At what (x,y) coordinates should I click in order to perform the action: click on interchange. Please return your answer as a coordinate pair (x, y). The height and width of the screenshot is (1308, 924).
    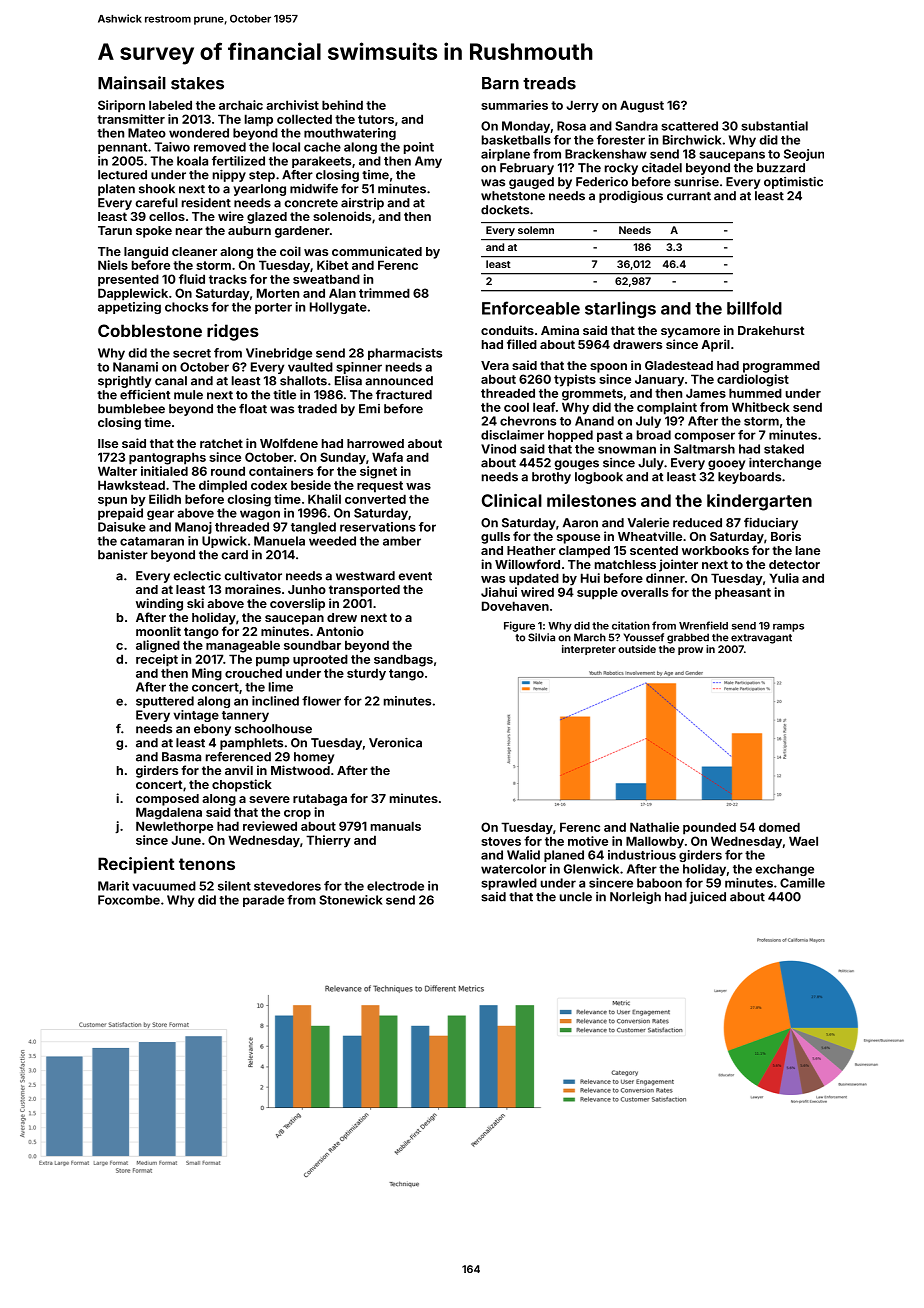
    Looking at the image, I should click on (785, 464).
